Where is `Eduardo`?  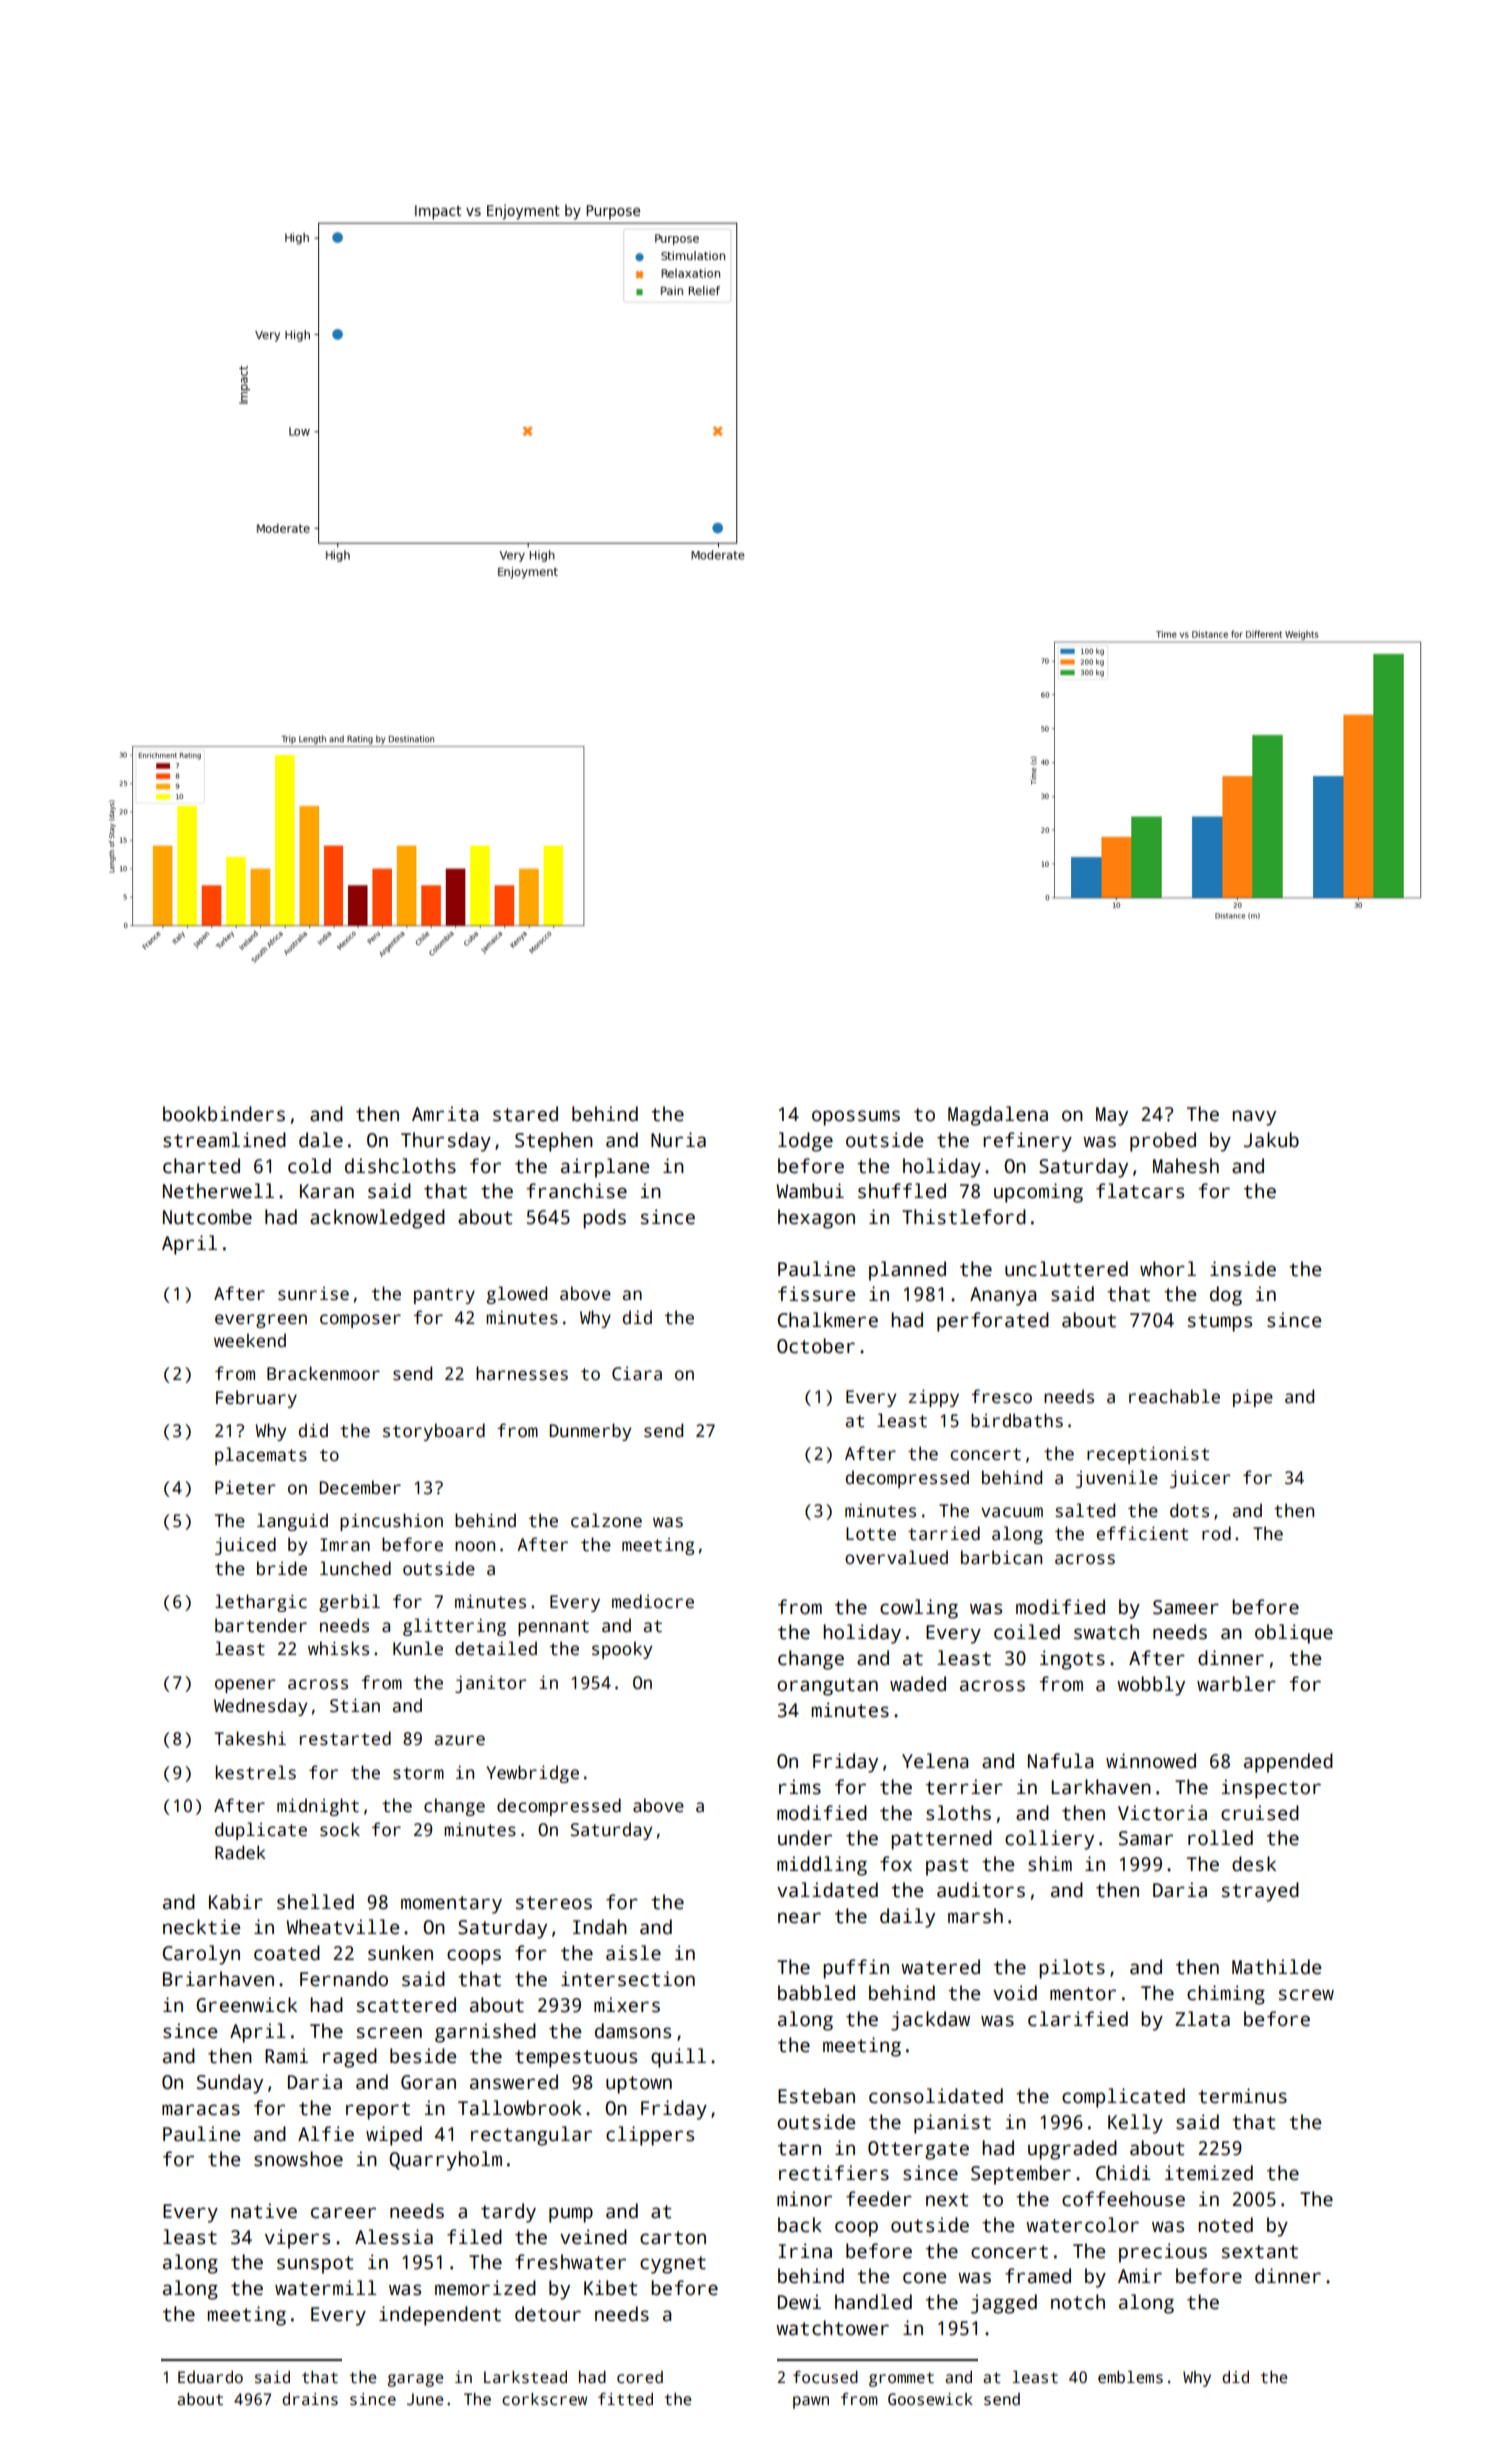
Eduardo is located at coordinates (210, 2377).
